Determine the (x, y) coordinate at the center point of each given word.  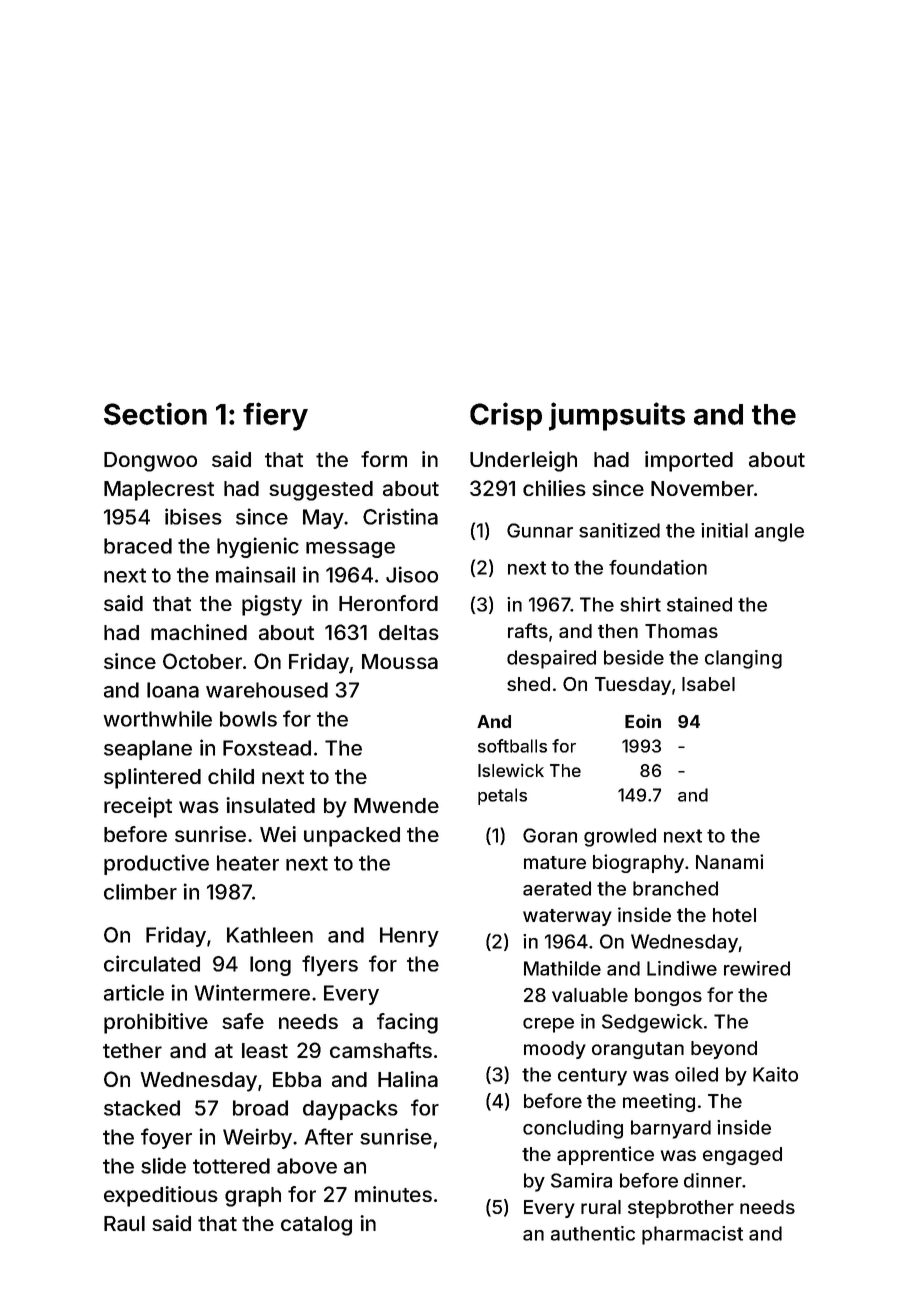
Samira (581, 1180)
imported (689, 461)
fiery (275, 416)
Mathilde (562, 968)
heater (248, 863)
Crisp (506, 416)
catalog (316, 1226)
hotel (734, 915)
